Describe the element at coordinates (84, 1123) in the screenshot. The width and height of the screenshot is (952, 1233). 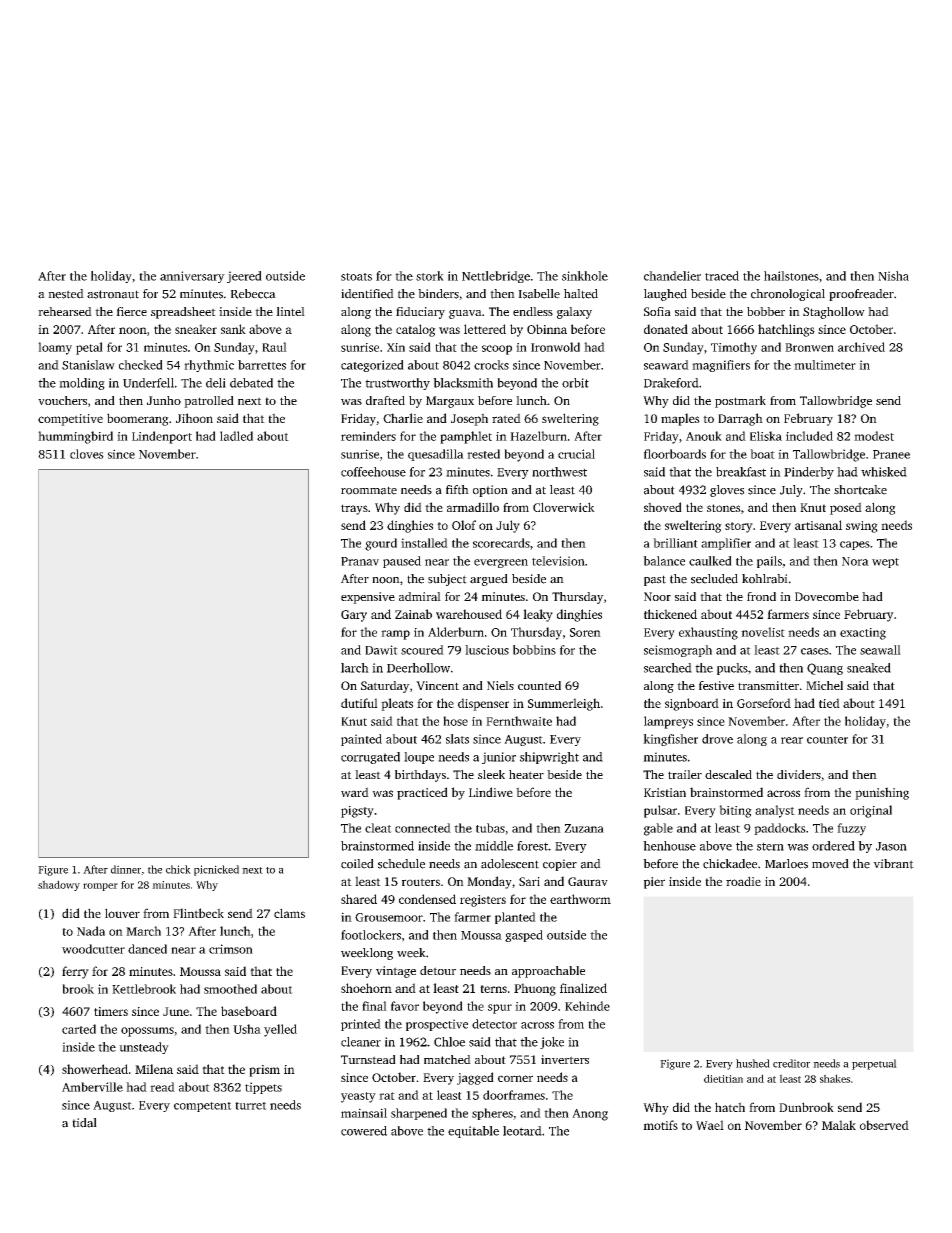
I see `tidal` at that location.
